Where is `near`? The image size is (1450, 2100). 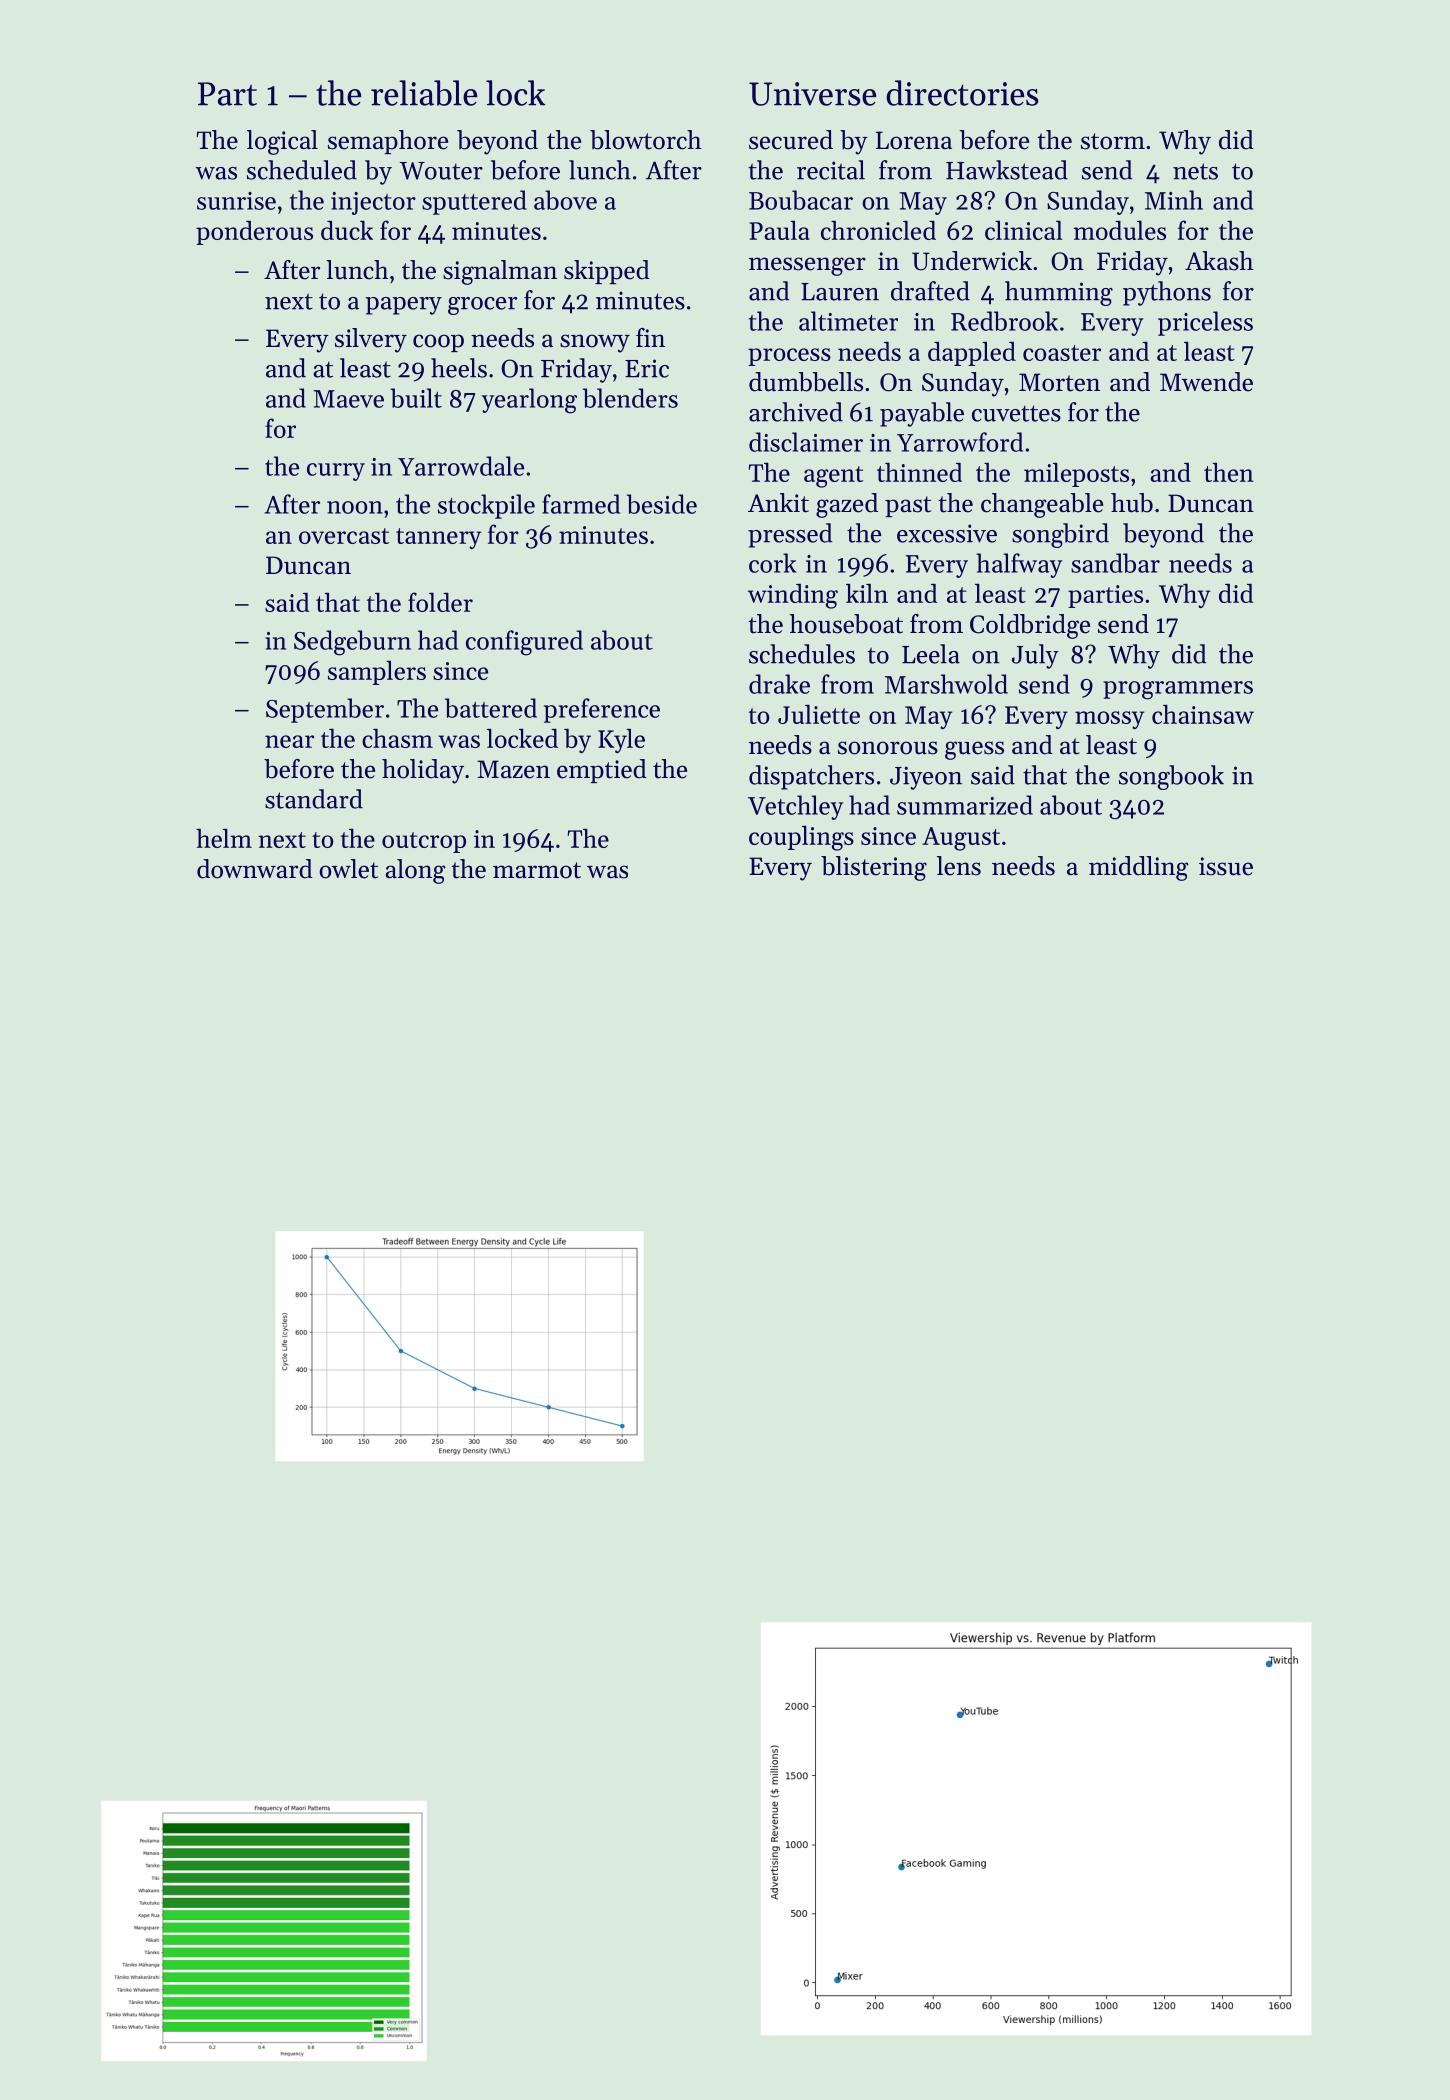
near is located at coordinates (289, 741).
